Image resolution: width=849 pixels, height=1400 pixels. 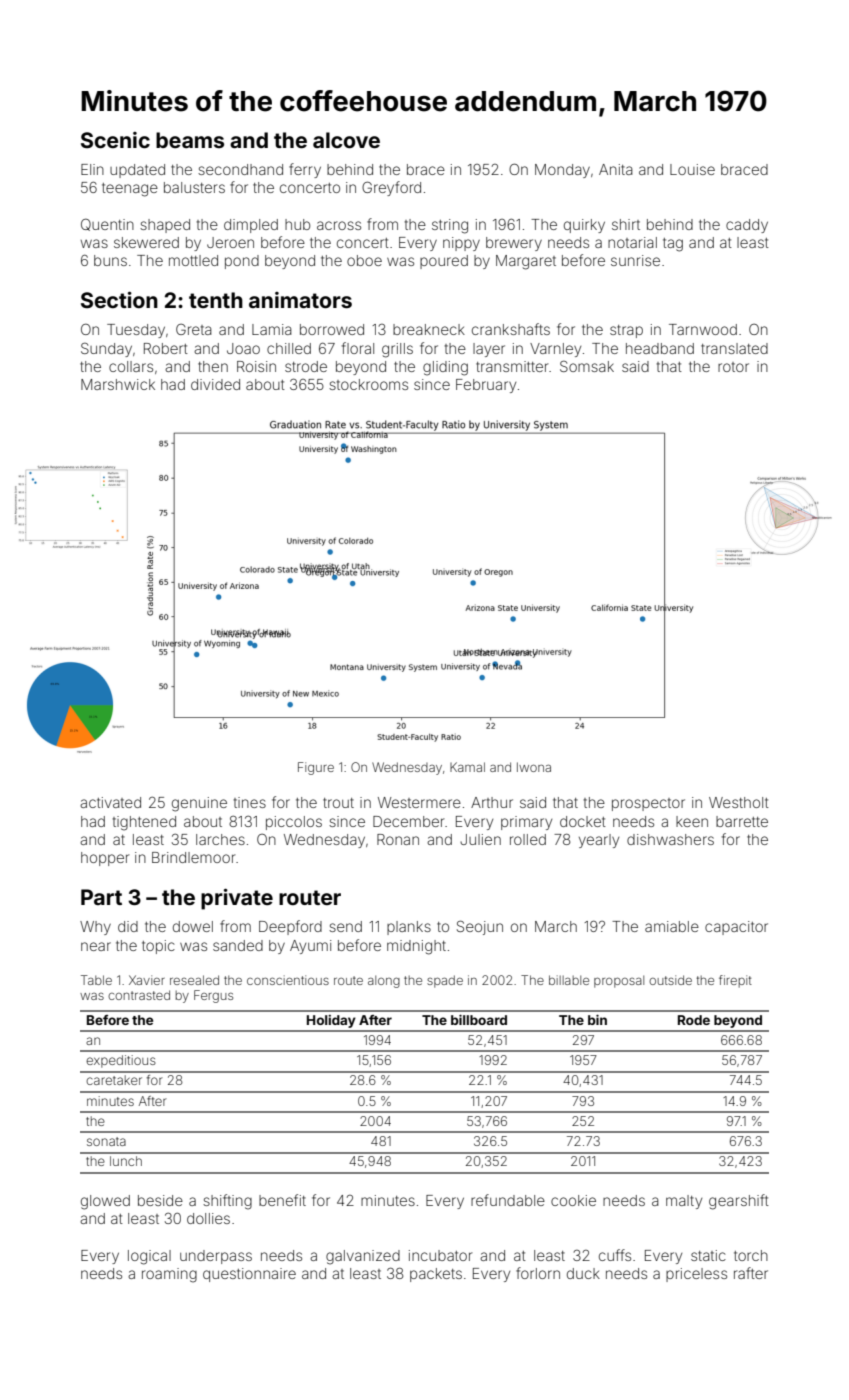 What do you see at coordinates (398, 839) in the image?
I see `Ronan` at bounding box center [398, 839].
